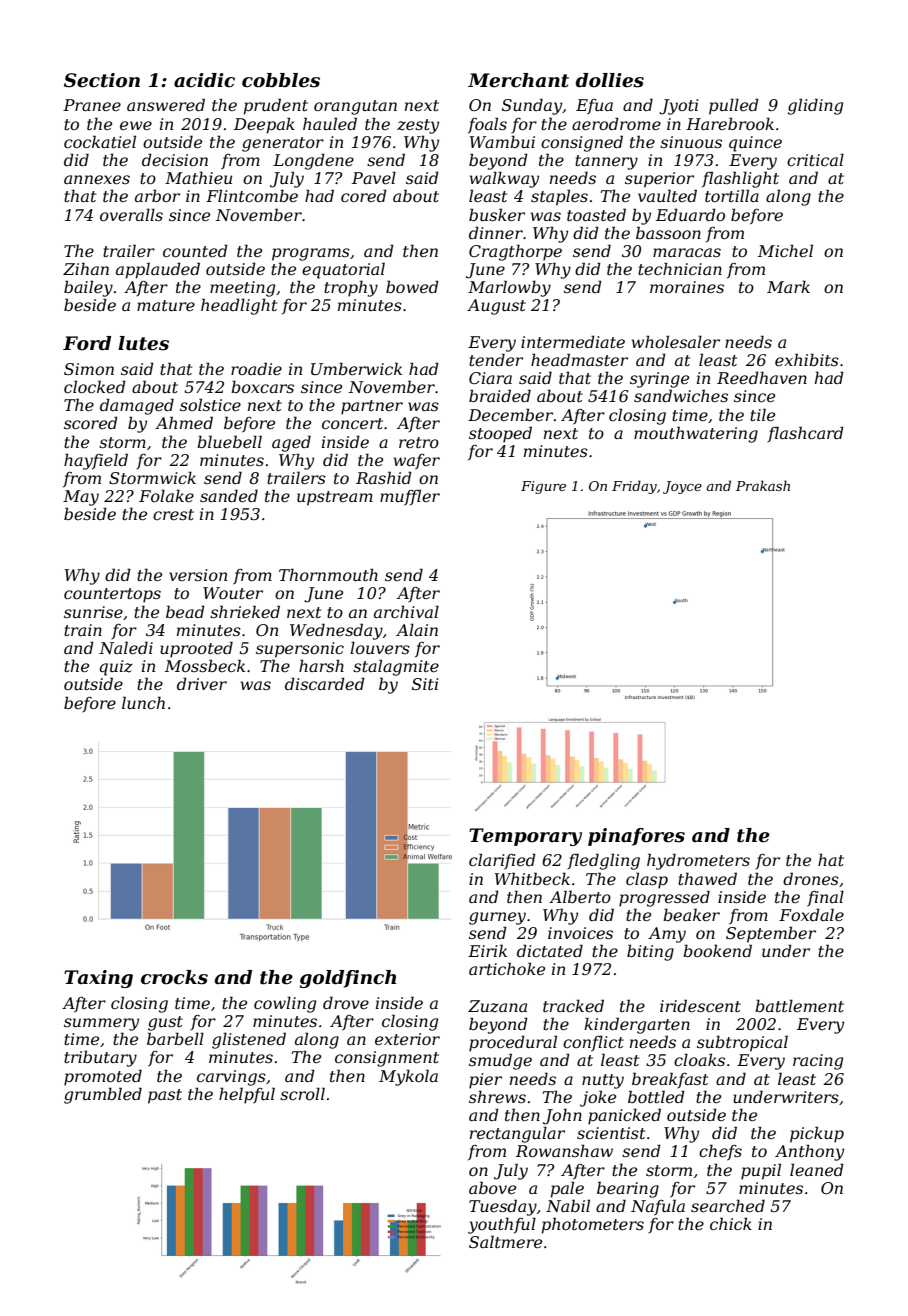 The width and height of the screenshot is (908, 1316). Describe the element at coordinates (102, 80) in the screenshot. I see `Section` at that location.
